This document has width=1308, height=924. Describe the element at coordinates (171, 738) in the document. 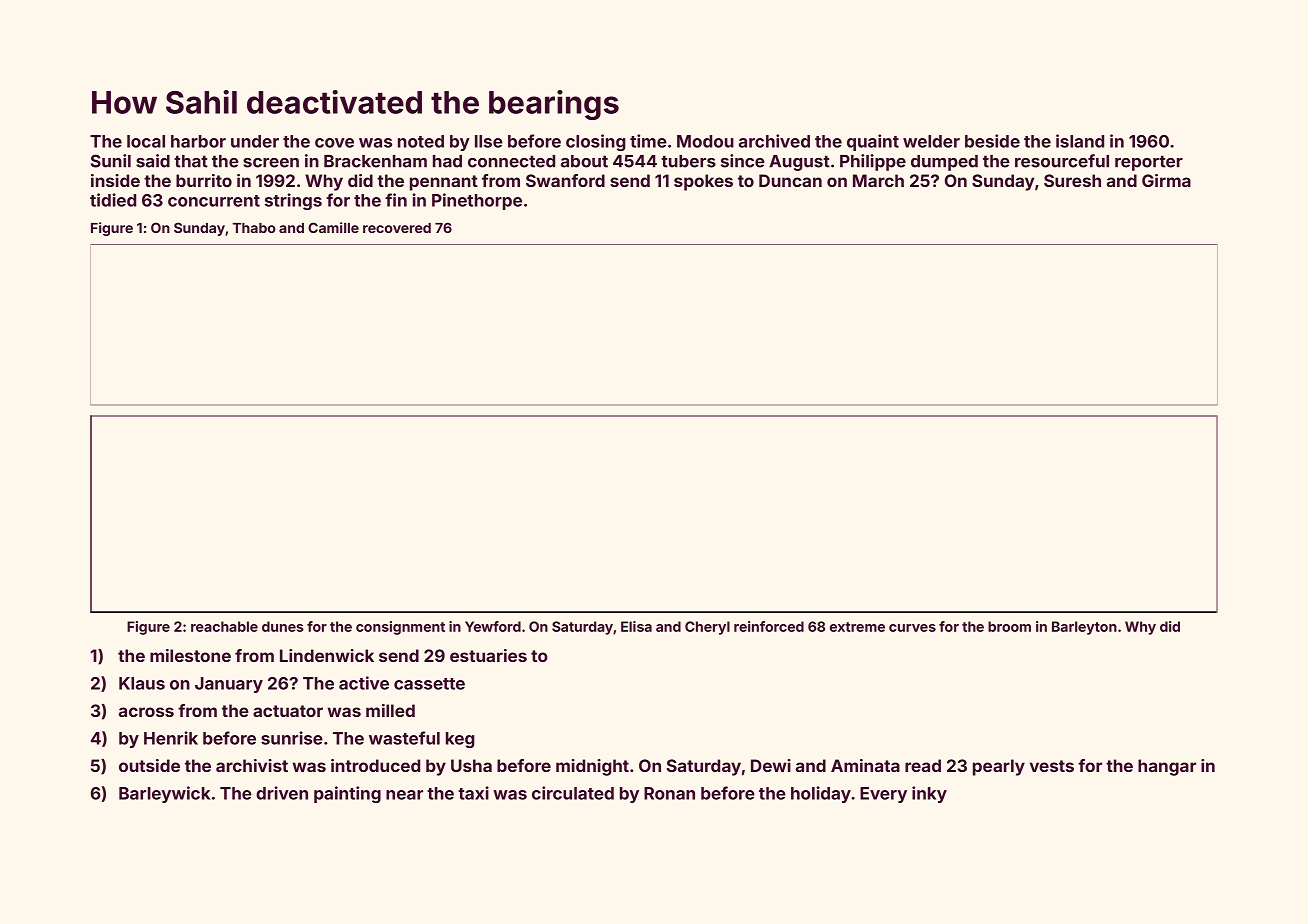

I see `Henrik` at that location.
